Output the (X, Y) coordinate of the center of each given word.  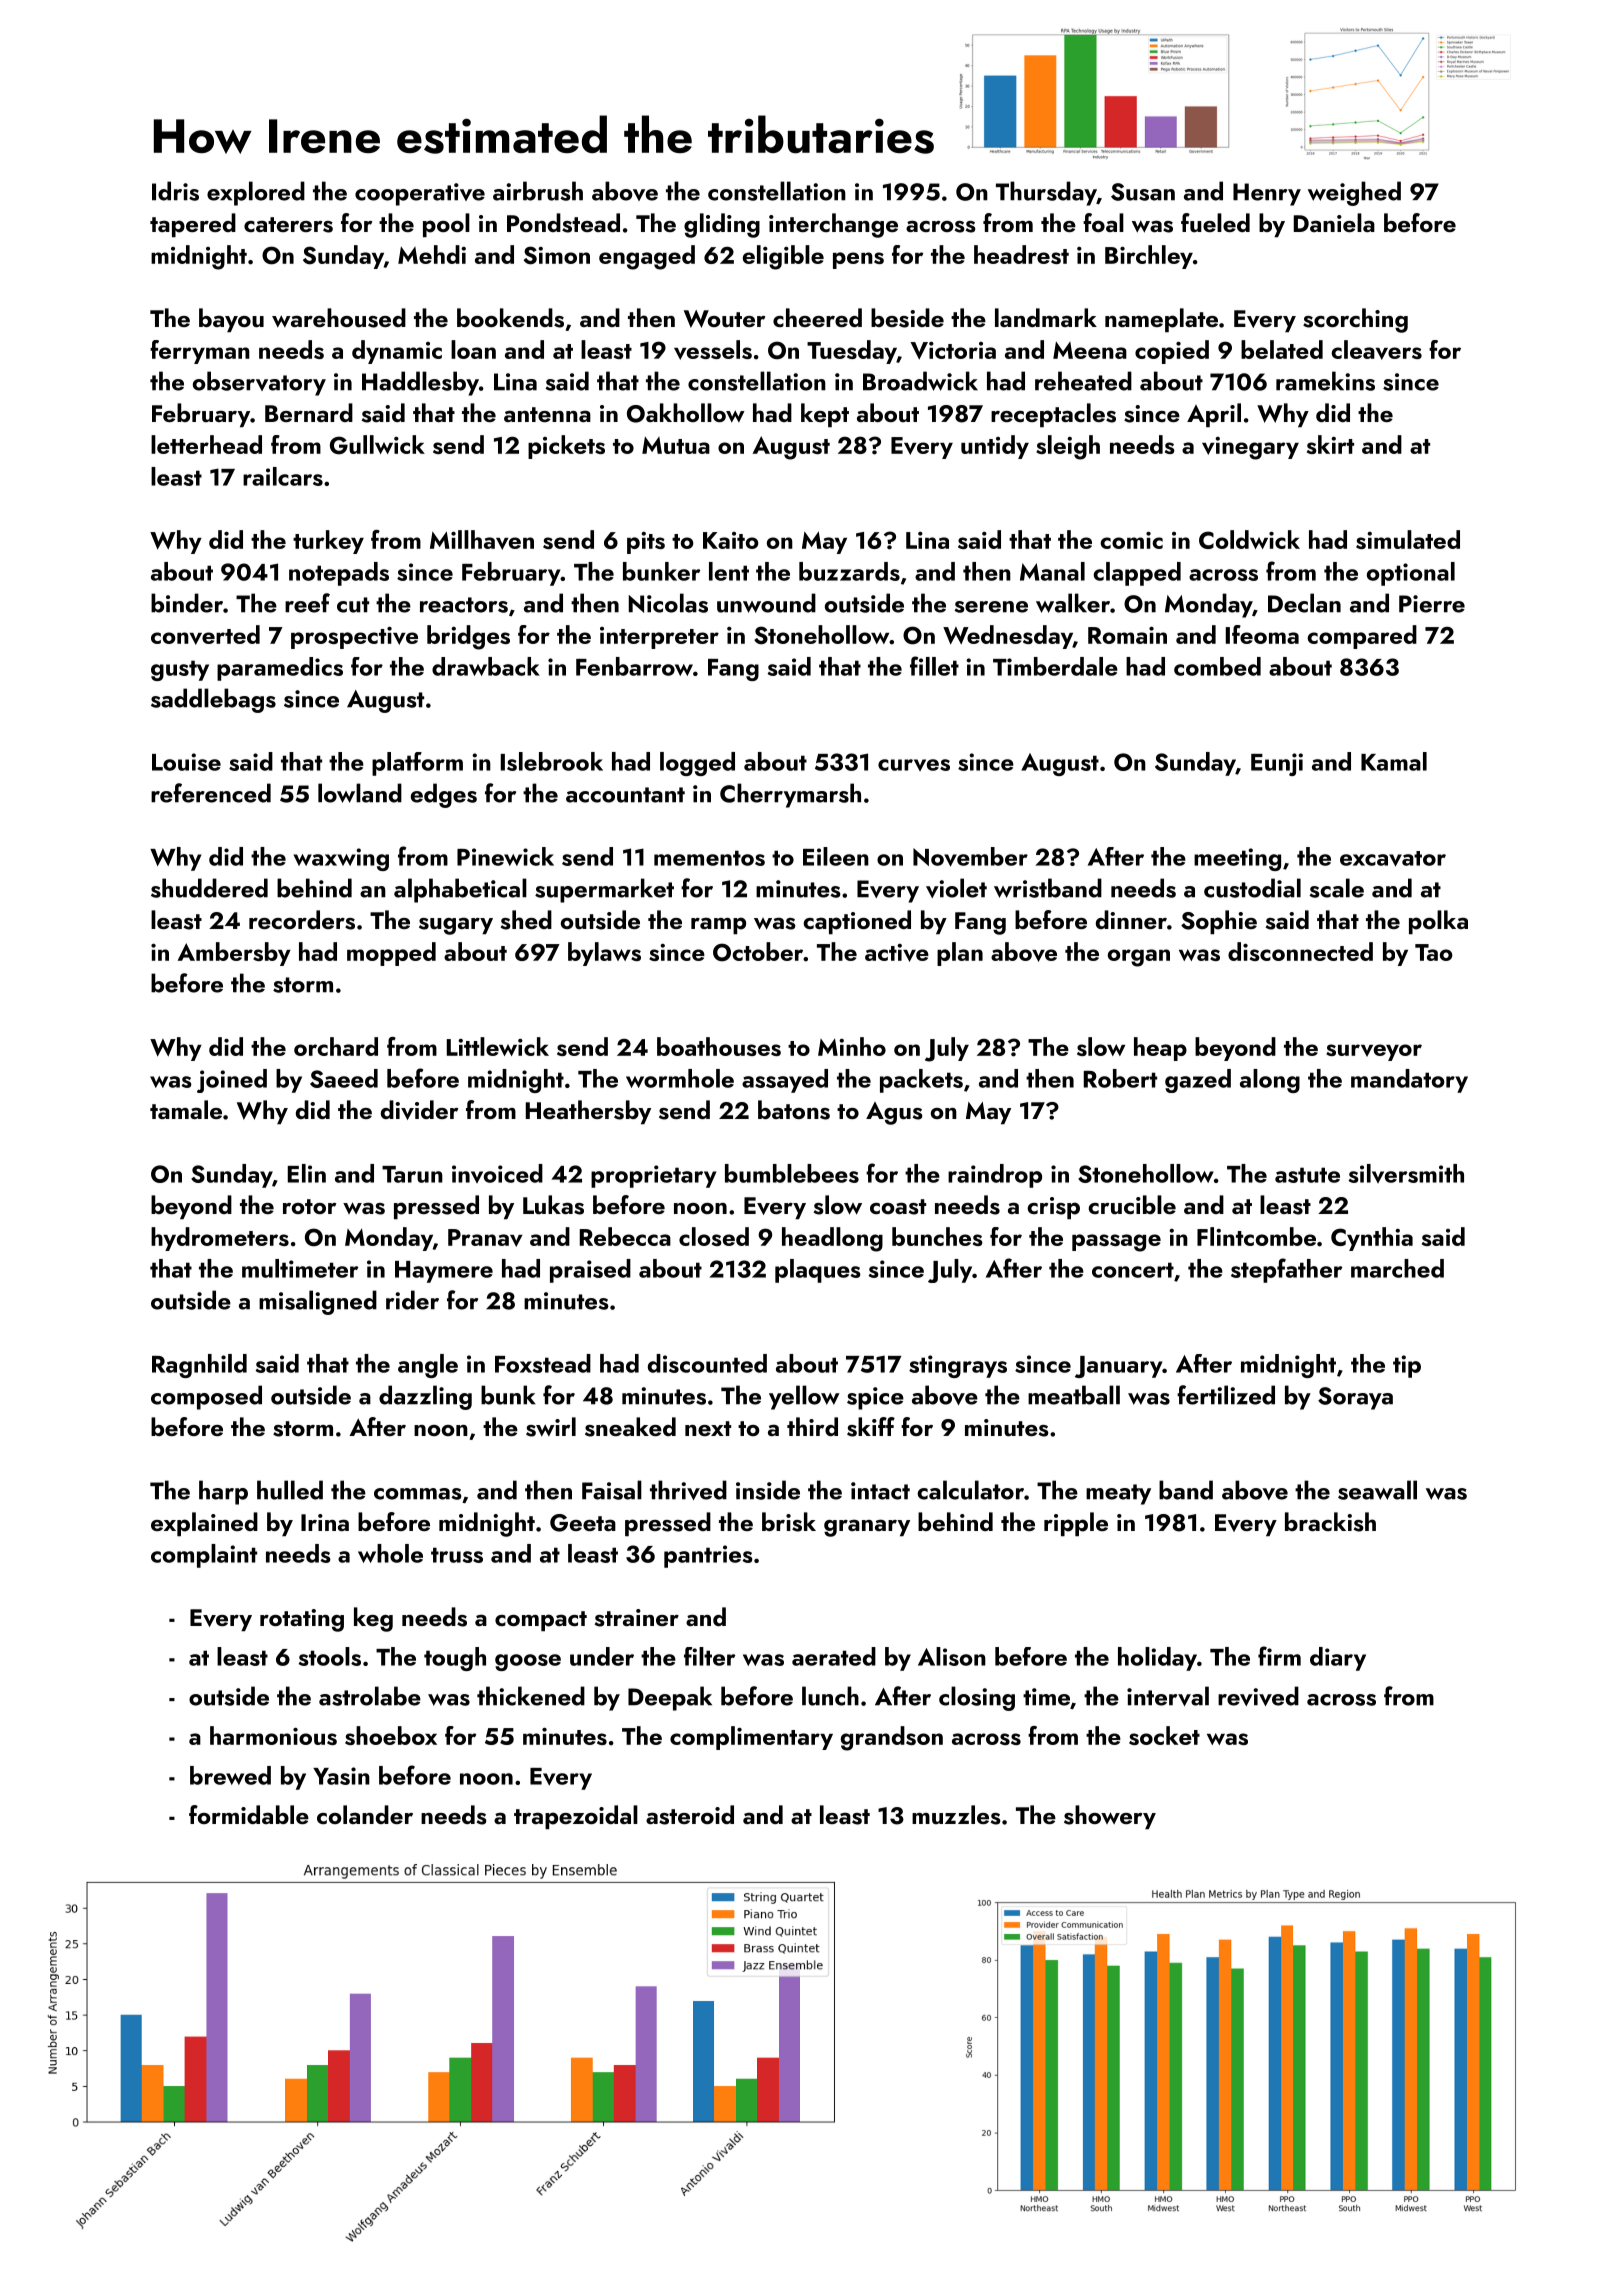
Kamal (1394, 761)
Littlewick (498, 1046)
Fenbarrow (634, 666)
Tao (1434, 952)
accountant (625, 795)
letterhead (206, 444)
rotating (302, 1620)
